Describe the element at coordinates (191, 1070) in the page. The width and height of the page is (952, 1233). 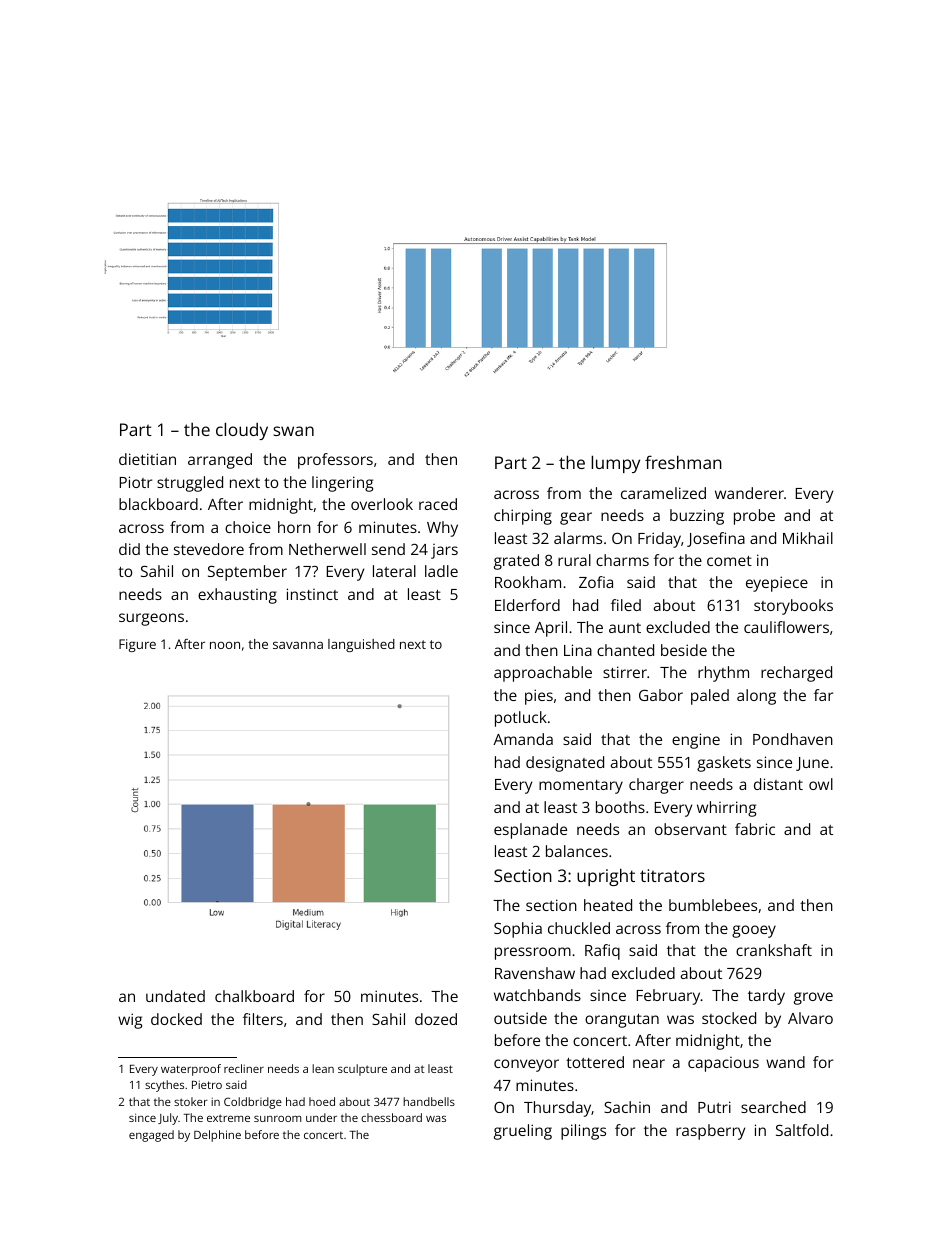
I see `waterproof` at that location.
